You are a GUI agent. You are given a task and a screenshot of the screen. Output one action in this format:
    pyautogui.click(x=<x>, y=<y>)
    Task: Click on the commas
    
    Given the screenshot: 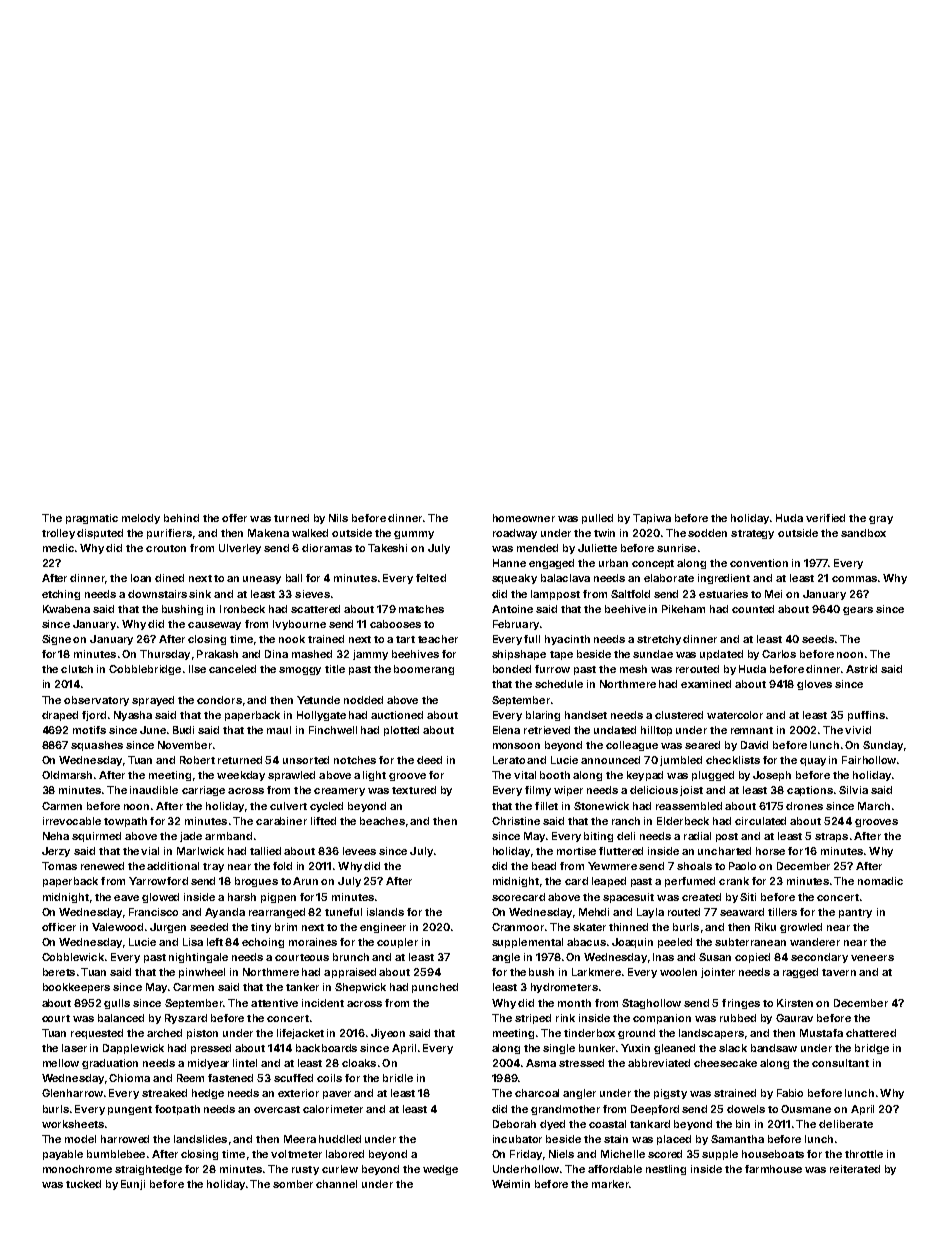 What is the action you would take?
    pyautogui.click(x=854, y=579)
